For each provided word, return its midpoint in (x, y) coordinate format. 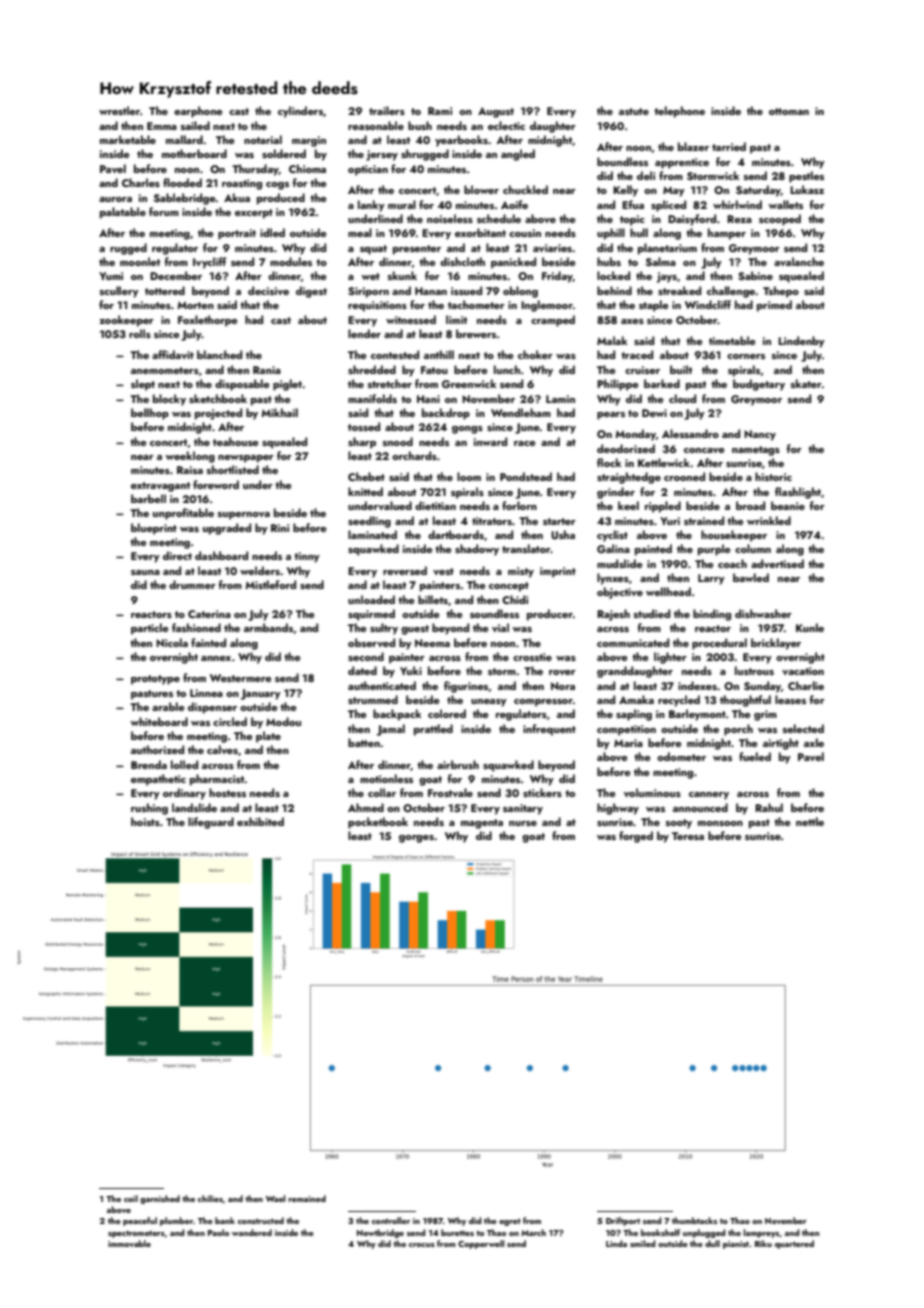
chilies (210, 1198)
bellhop (150, 414)
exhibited (260, 821)
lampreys (761, 1233)
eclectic (506, 125)
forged (636, 837)
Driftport (623, 1221)
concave (704, 450)
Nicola (172, 642)
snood (398, 441)
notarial (263, 139)
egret (510, 1222)
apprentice (682, 163)
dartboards (456, 534)
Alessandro (690, 433)
